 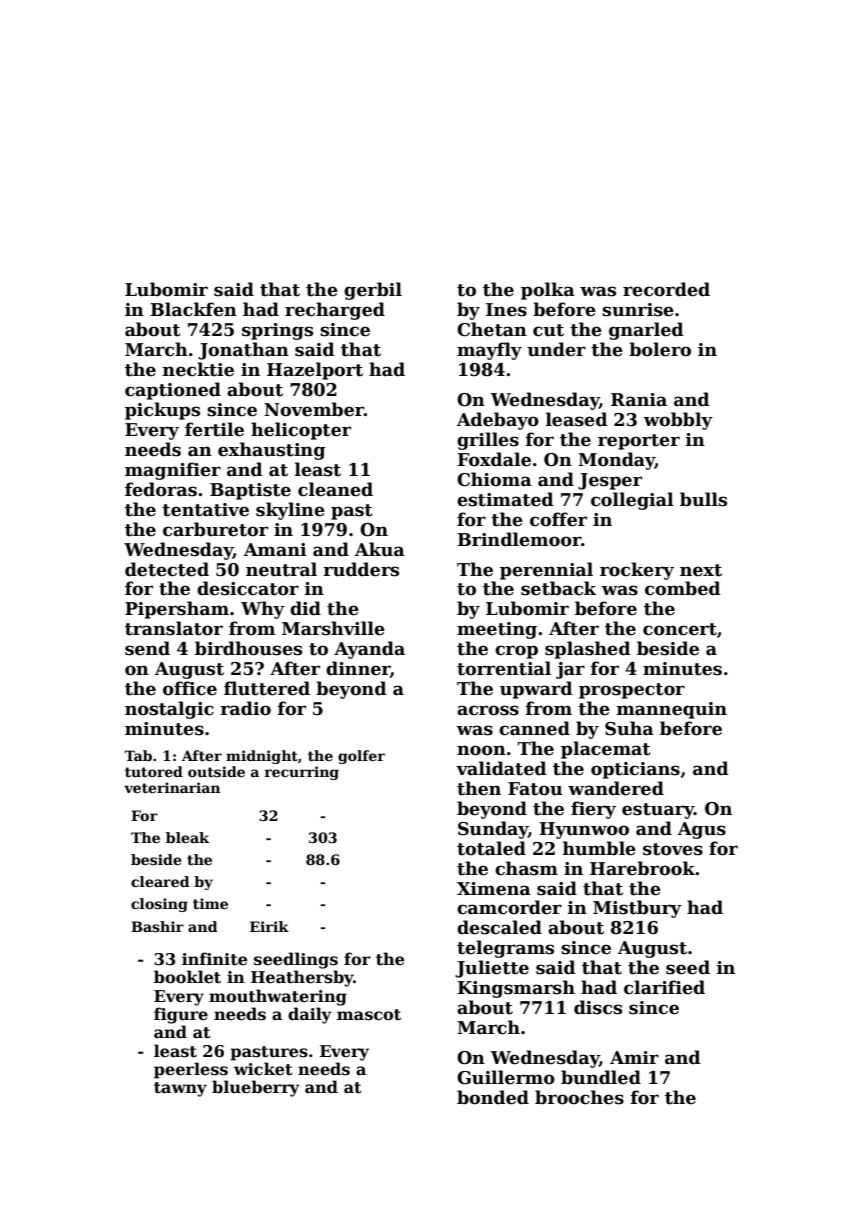 What do you see at coordinates (373, 291) in the screenshot?
I see `gerbil` at bounding box center [373, 291].
